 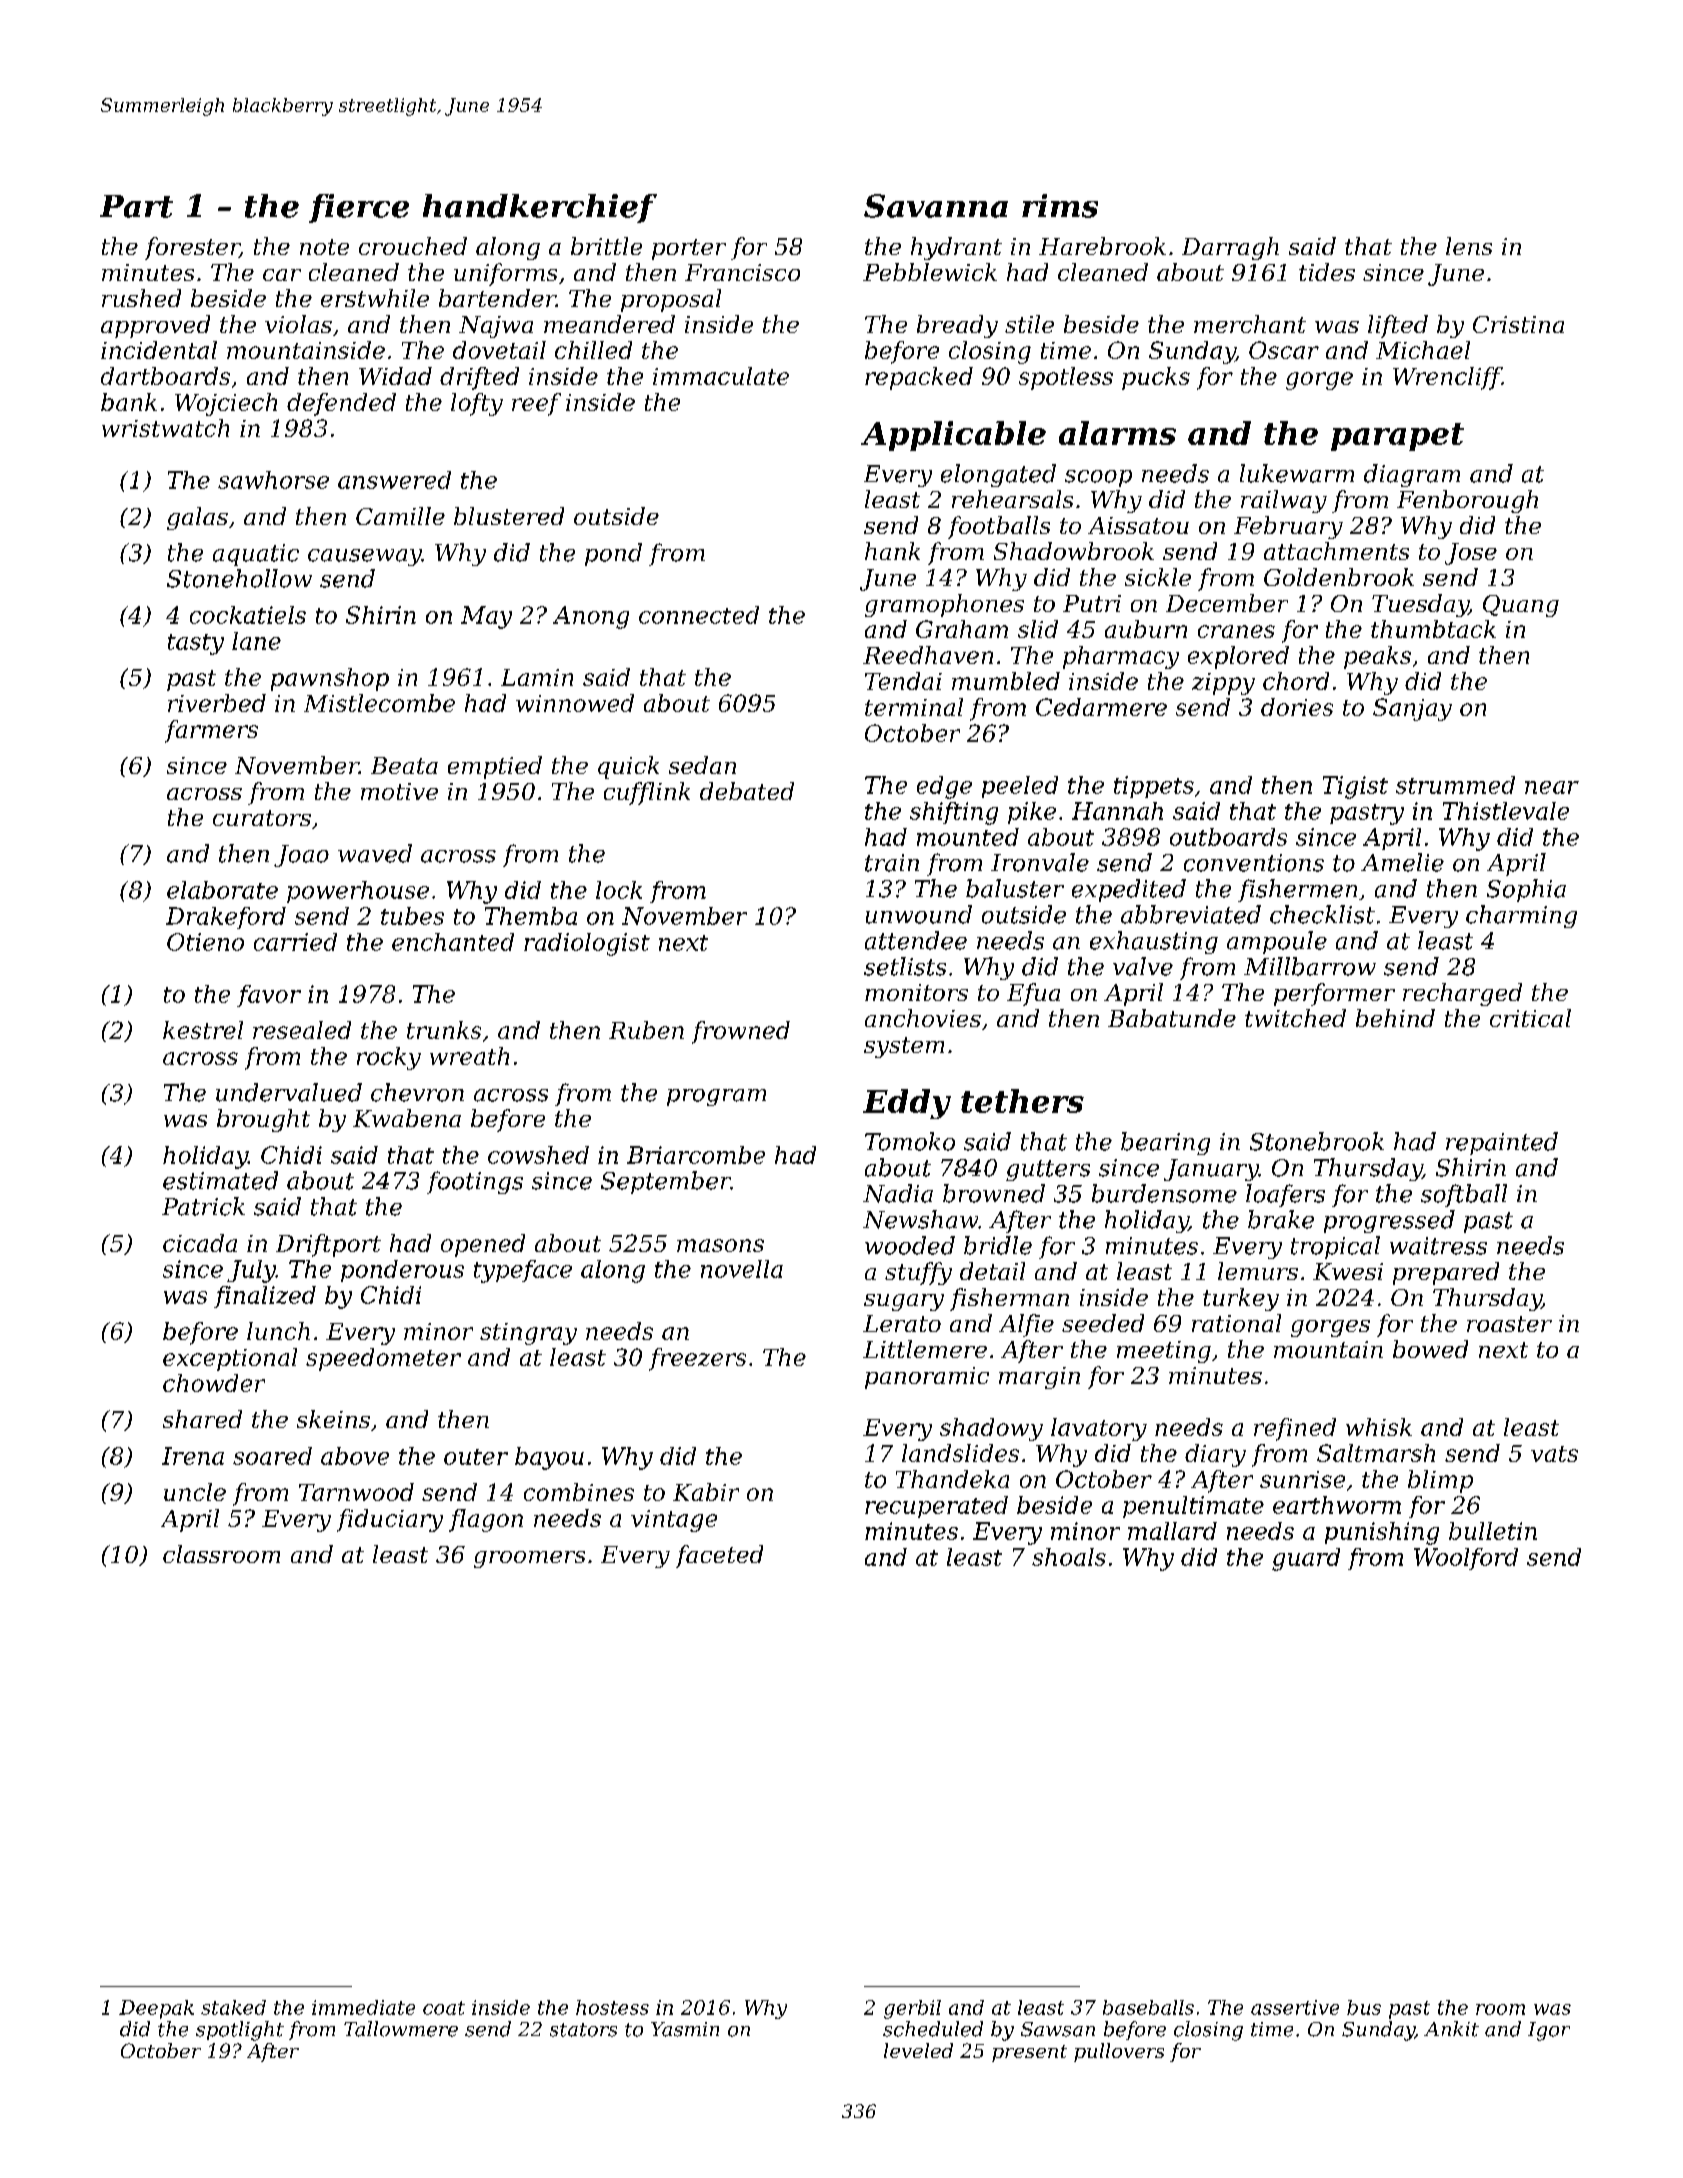 I want to click on punishing, so click(x=1382, y=1533).
